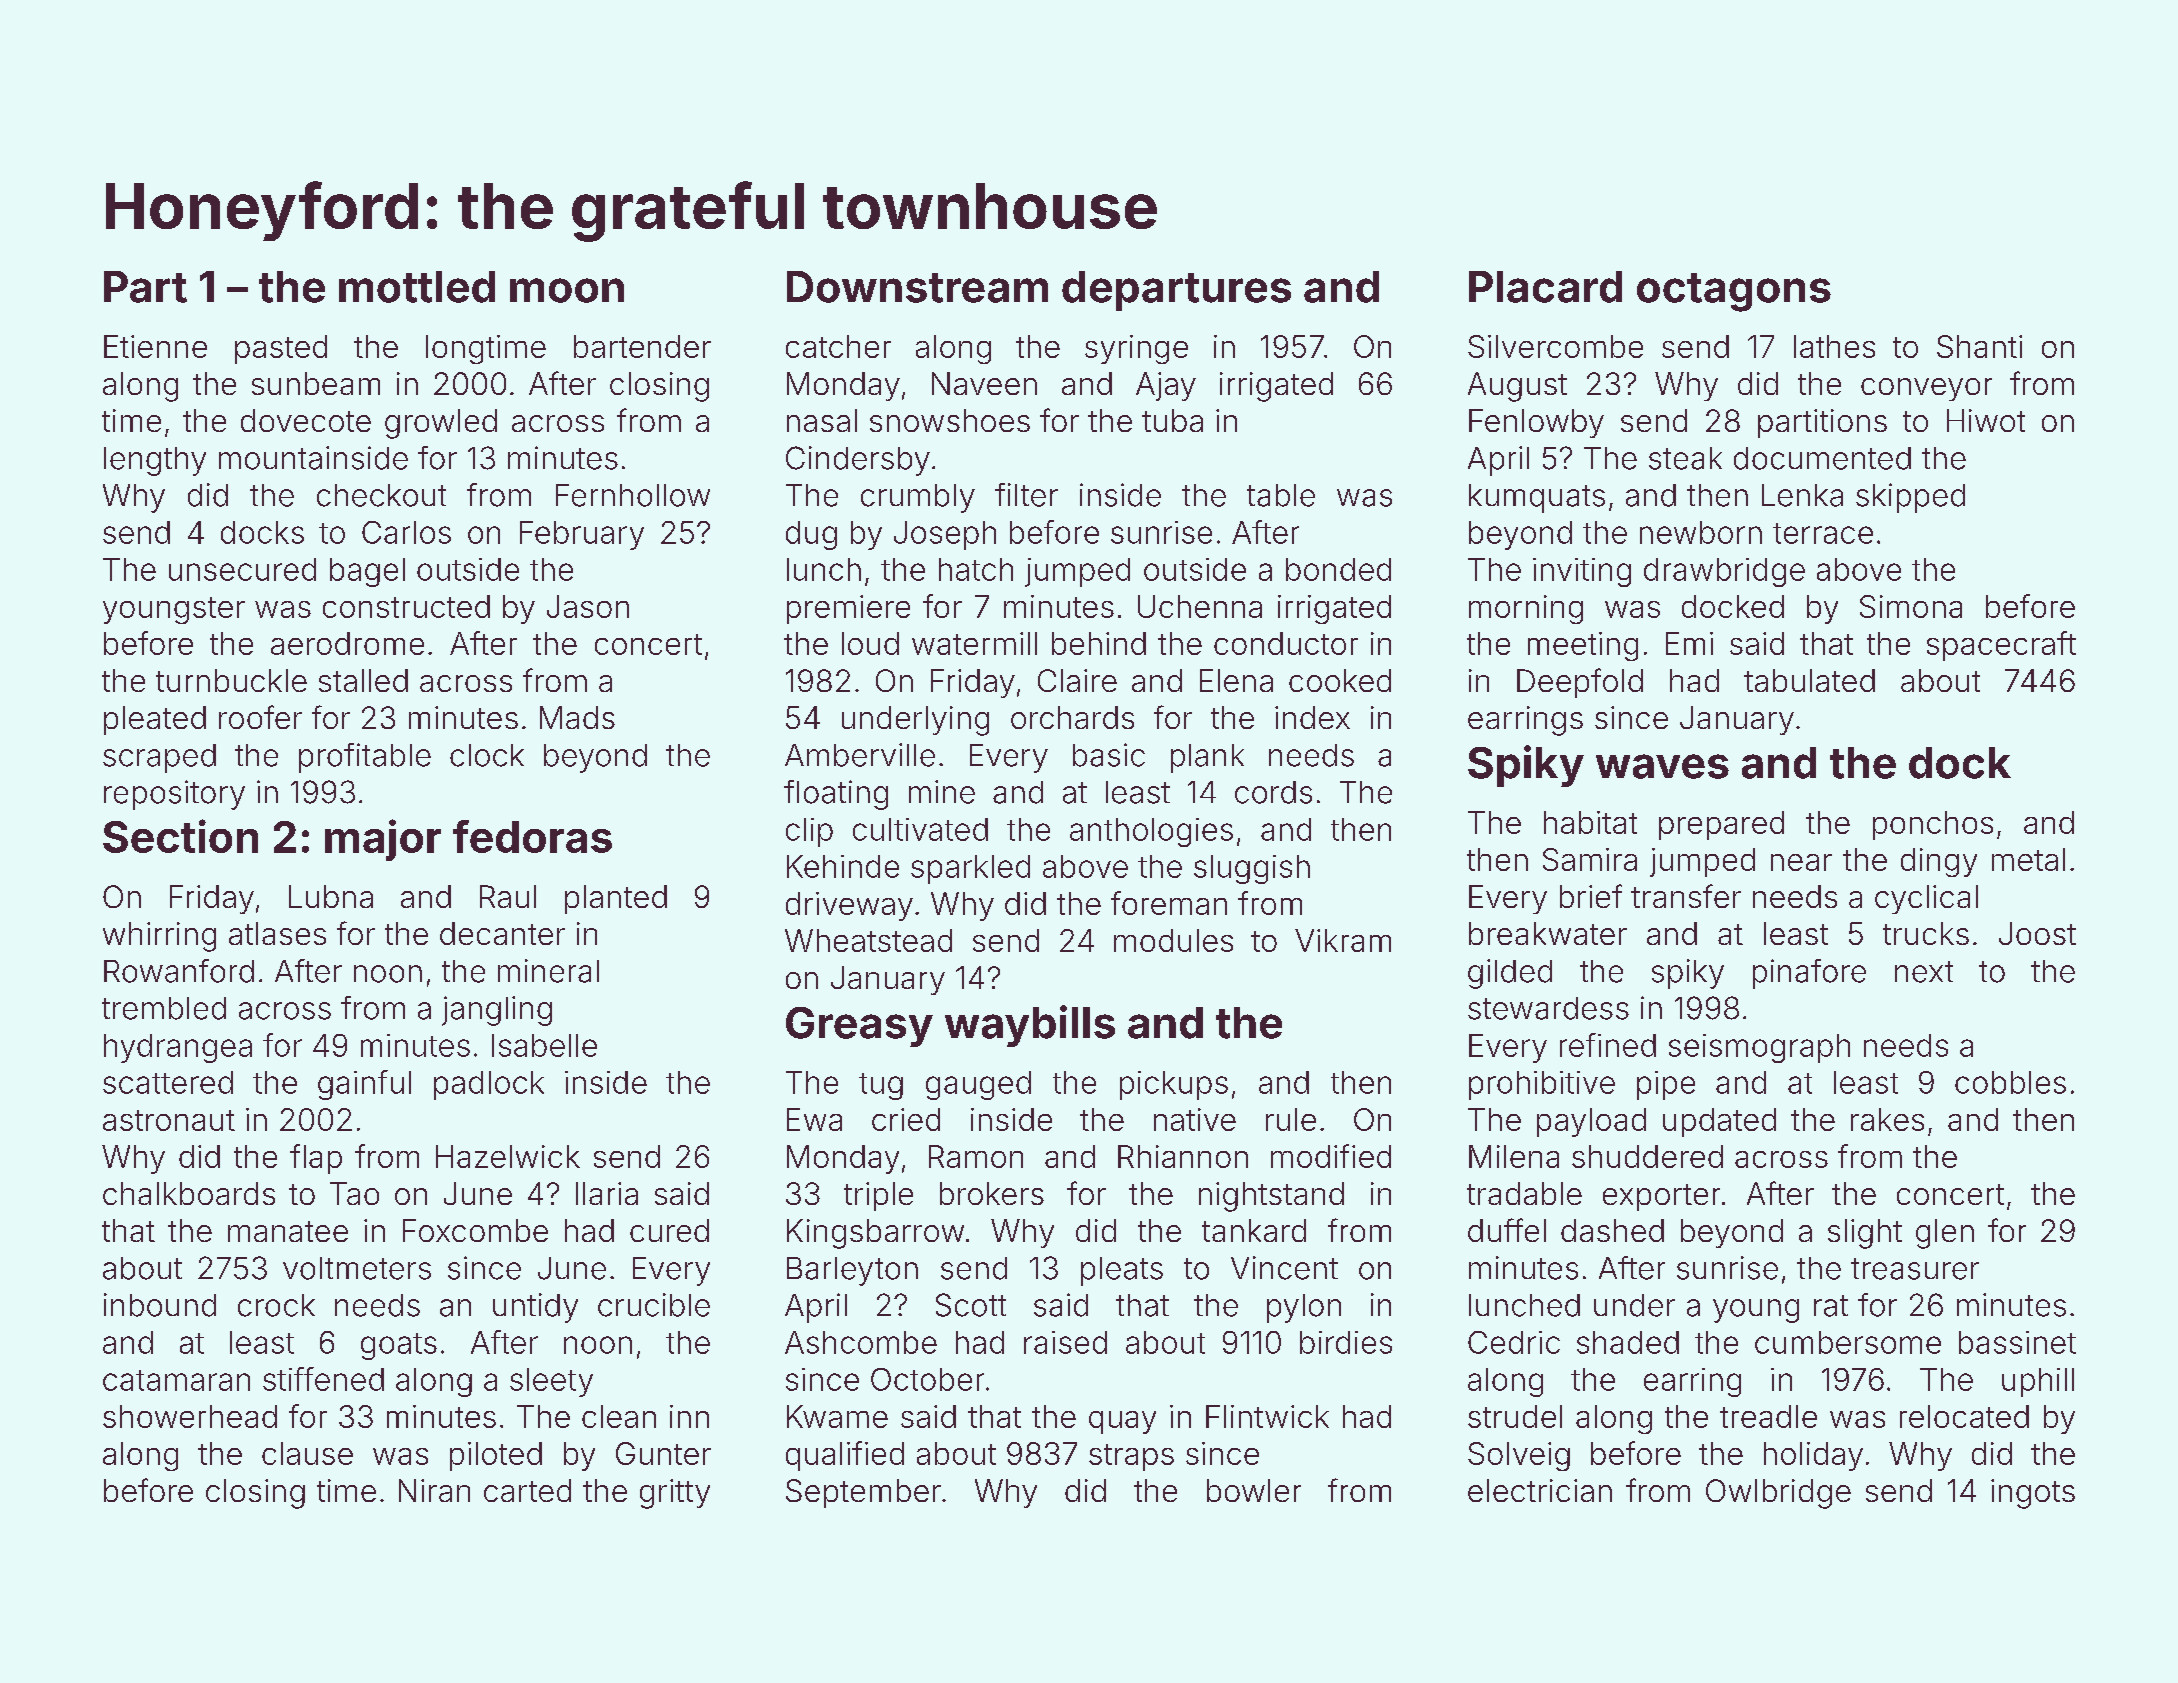  Describe the element at coordinates (992, 1193) in the image. I see `brokers` at that location.
